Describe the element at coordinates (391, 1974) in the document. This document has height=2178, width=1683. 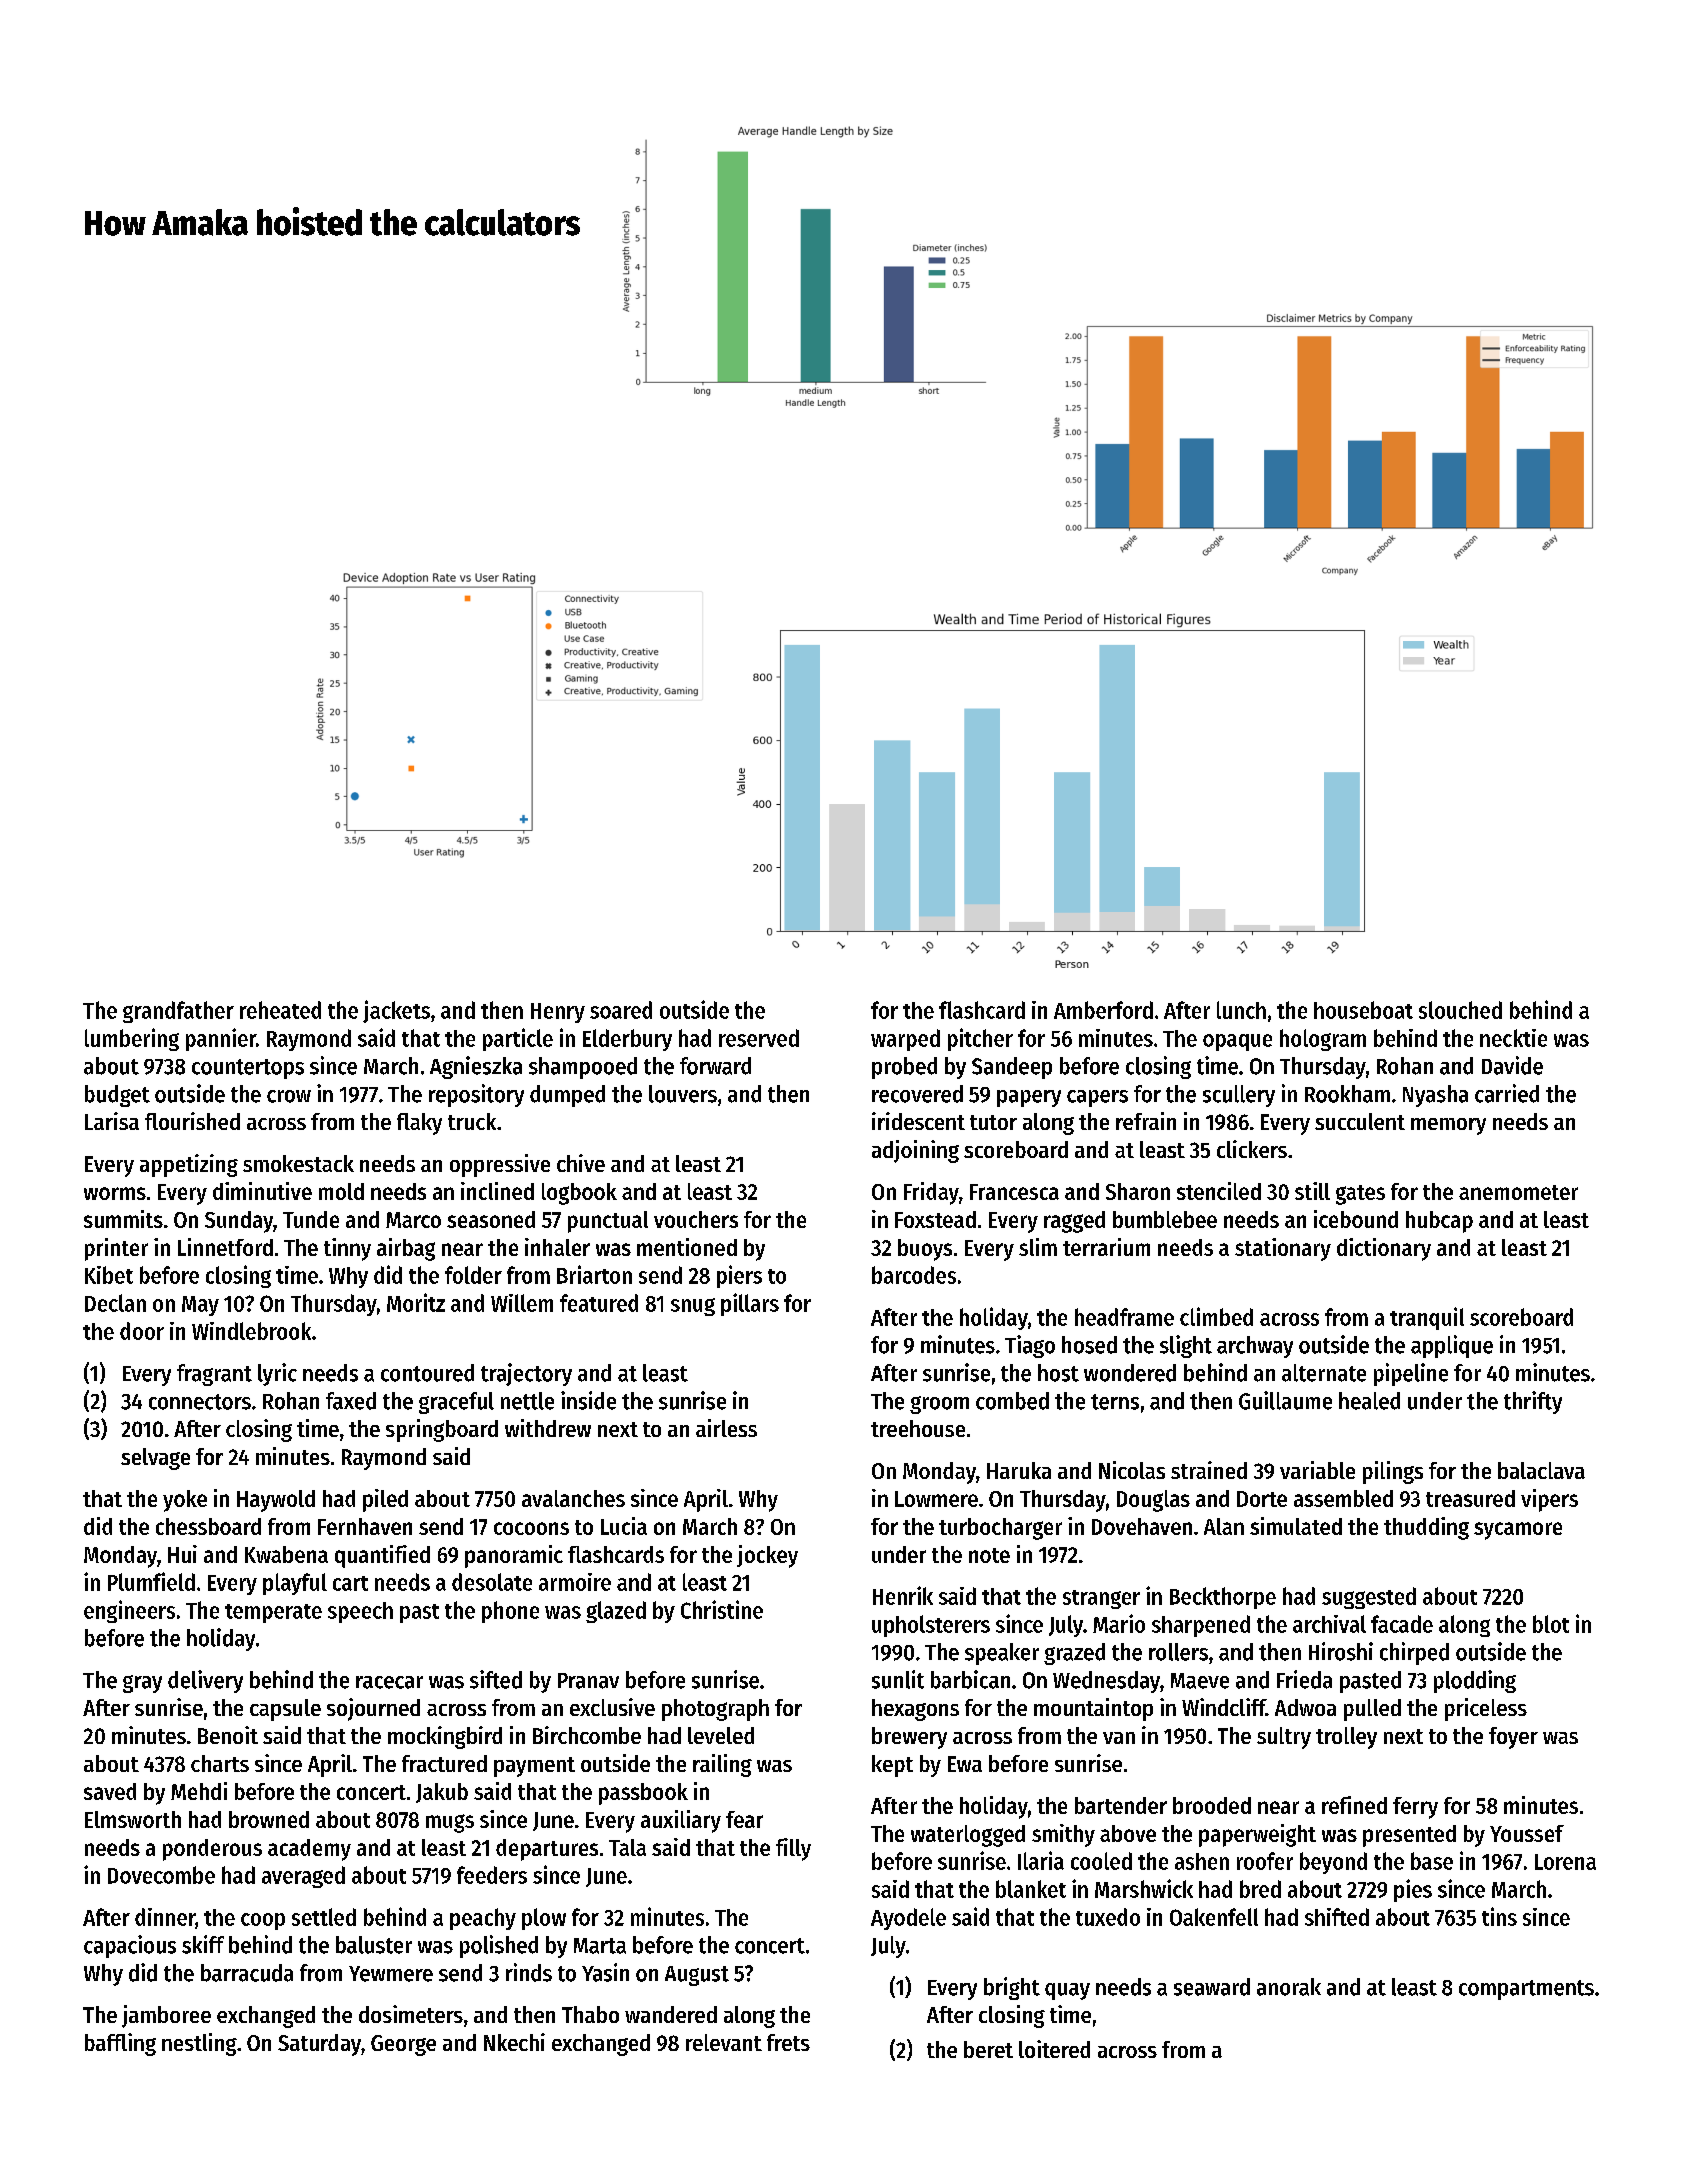
I see `Yewmere` at that location.
